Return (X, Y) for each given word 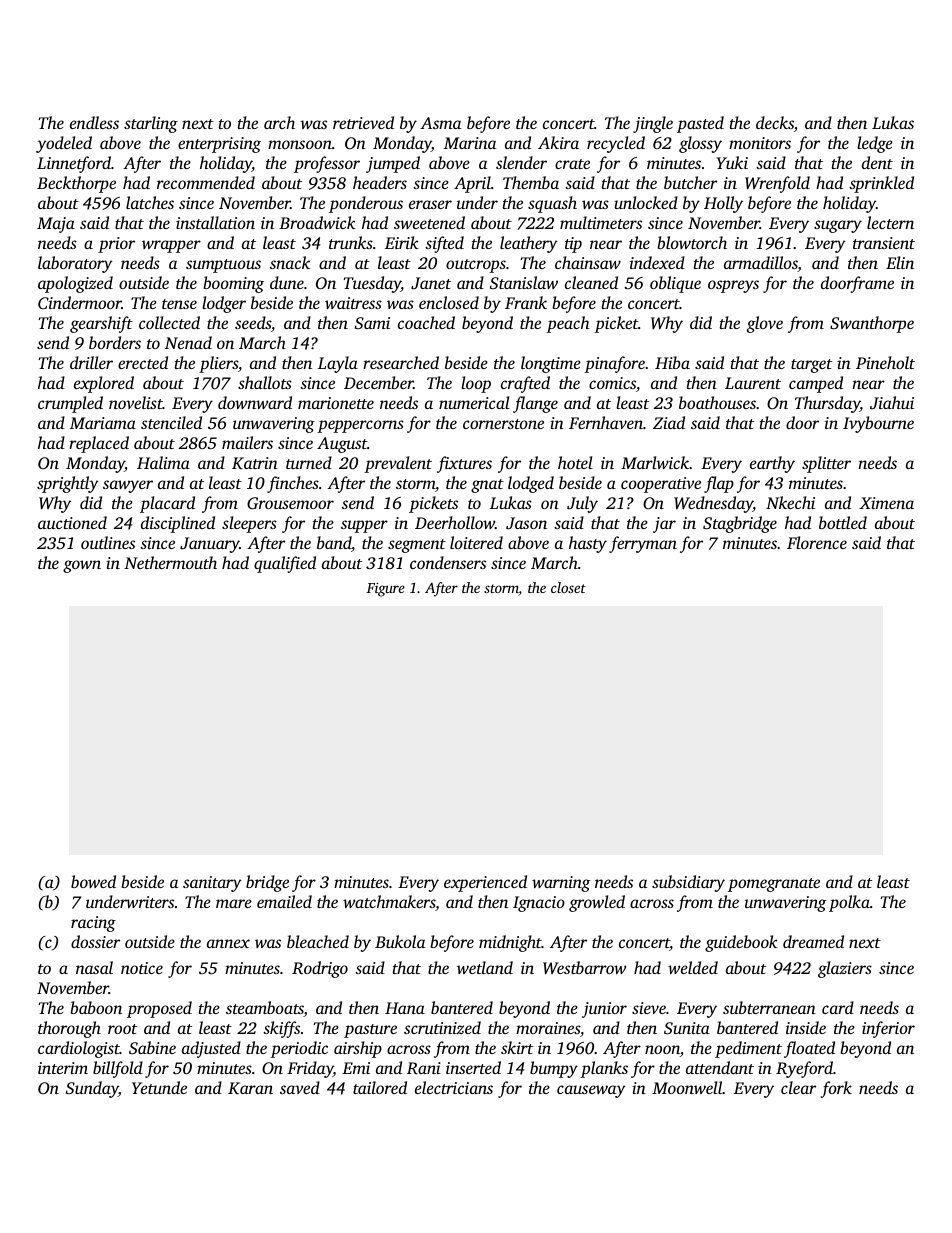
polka (849, 903)
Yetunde (159, 1087)
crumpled (70, 404)
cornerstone (503, 424)
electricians (454, 1087)
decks (775, 122)
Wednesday (713, 504)
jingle (653, 124)
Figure (385, 589)
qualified (285, 564)
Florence (817, 542)
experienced (485, 883)
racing (93, 924)
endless (94, 122)
